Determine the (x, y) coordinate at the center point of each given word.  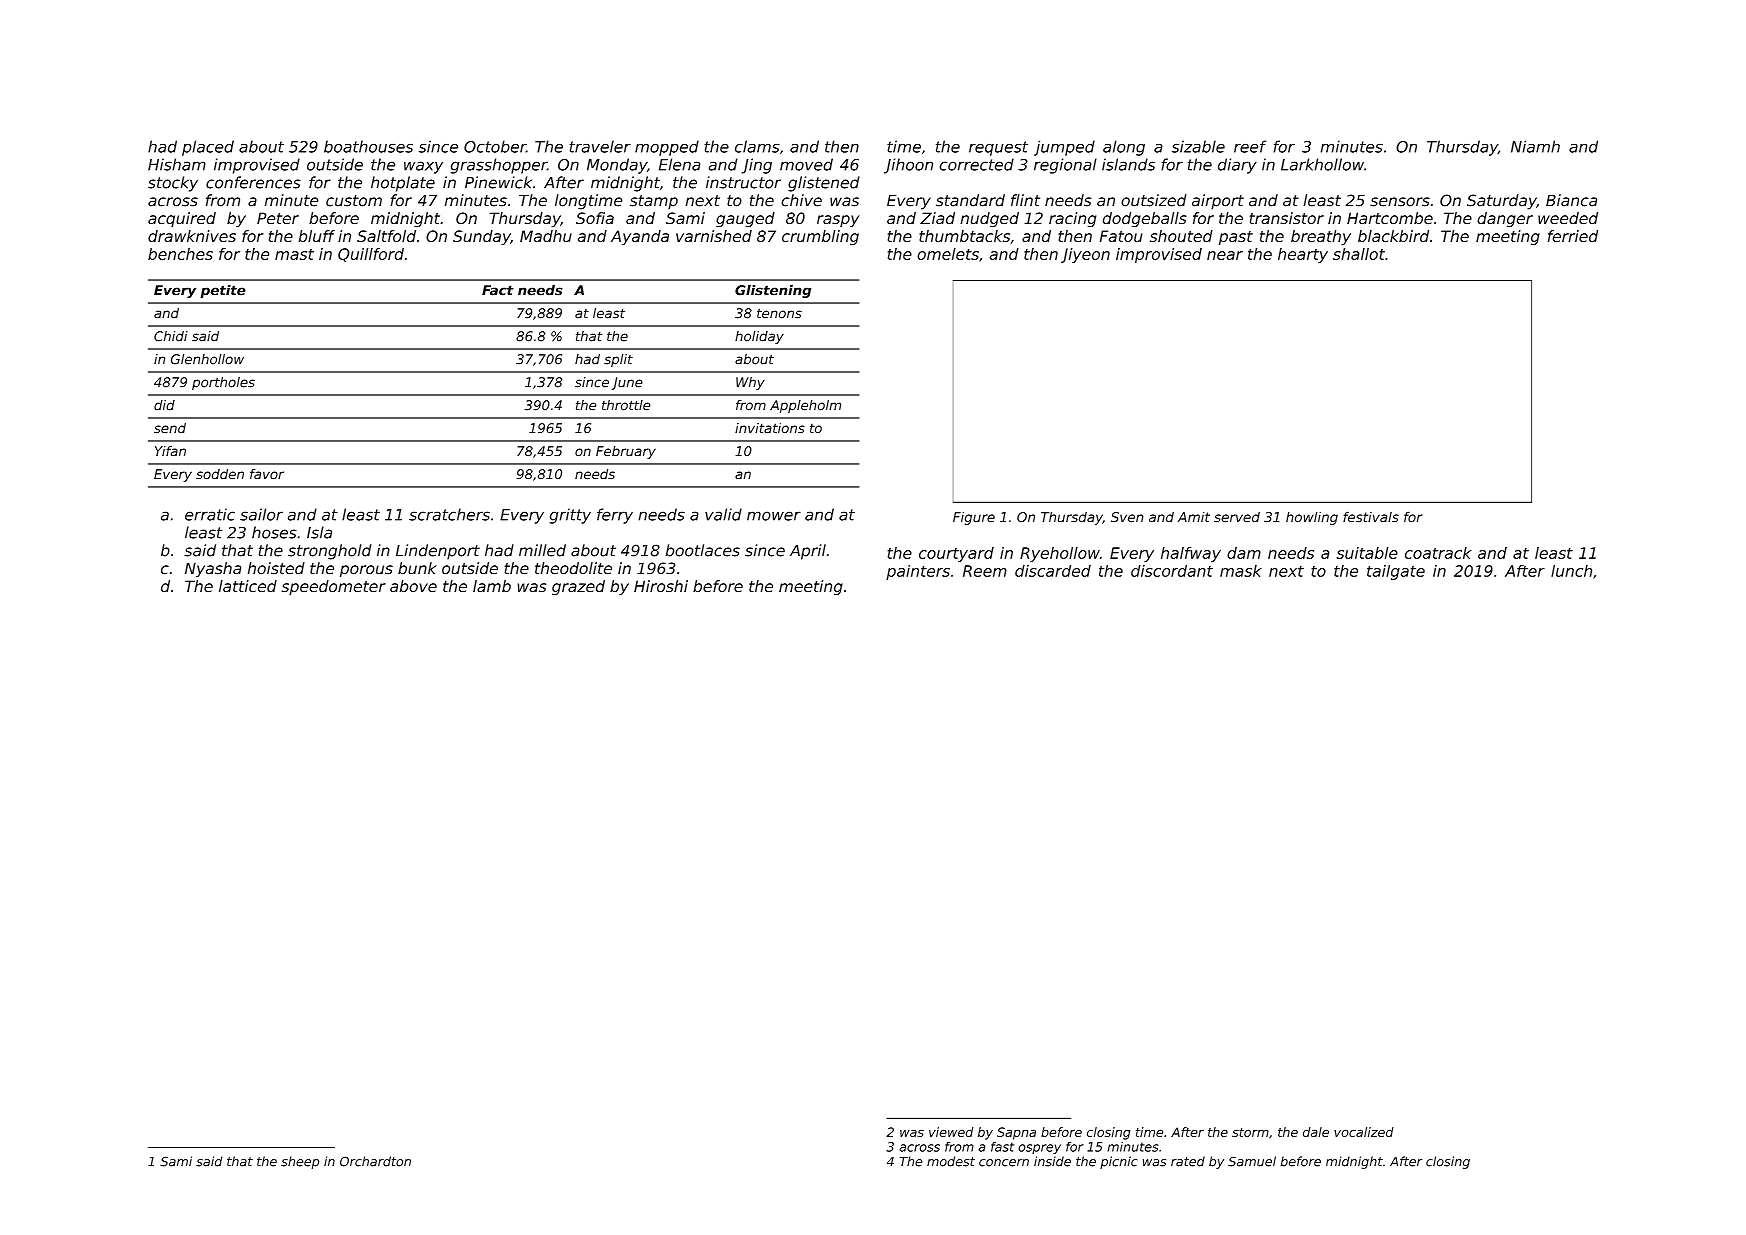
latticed (248, 586)
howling (1312, 518)
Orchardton (375, 1161)
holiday (759, 337)
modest (951, 1161)
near (1225, 255)
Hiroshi (661, 586)
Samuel (1252, 1161)
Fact (498, 290)
